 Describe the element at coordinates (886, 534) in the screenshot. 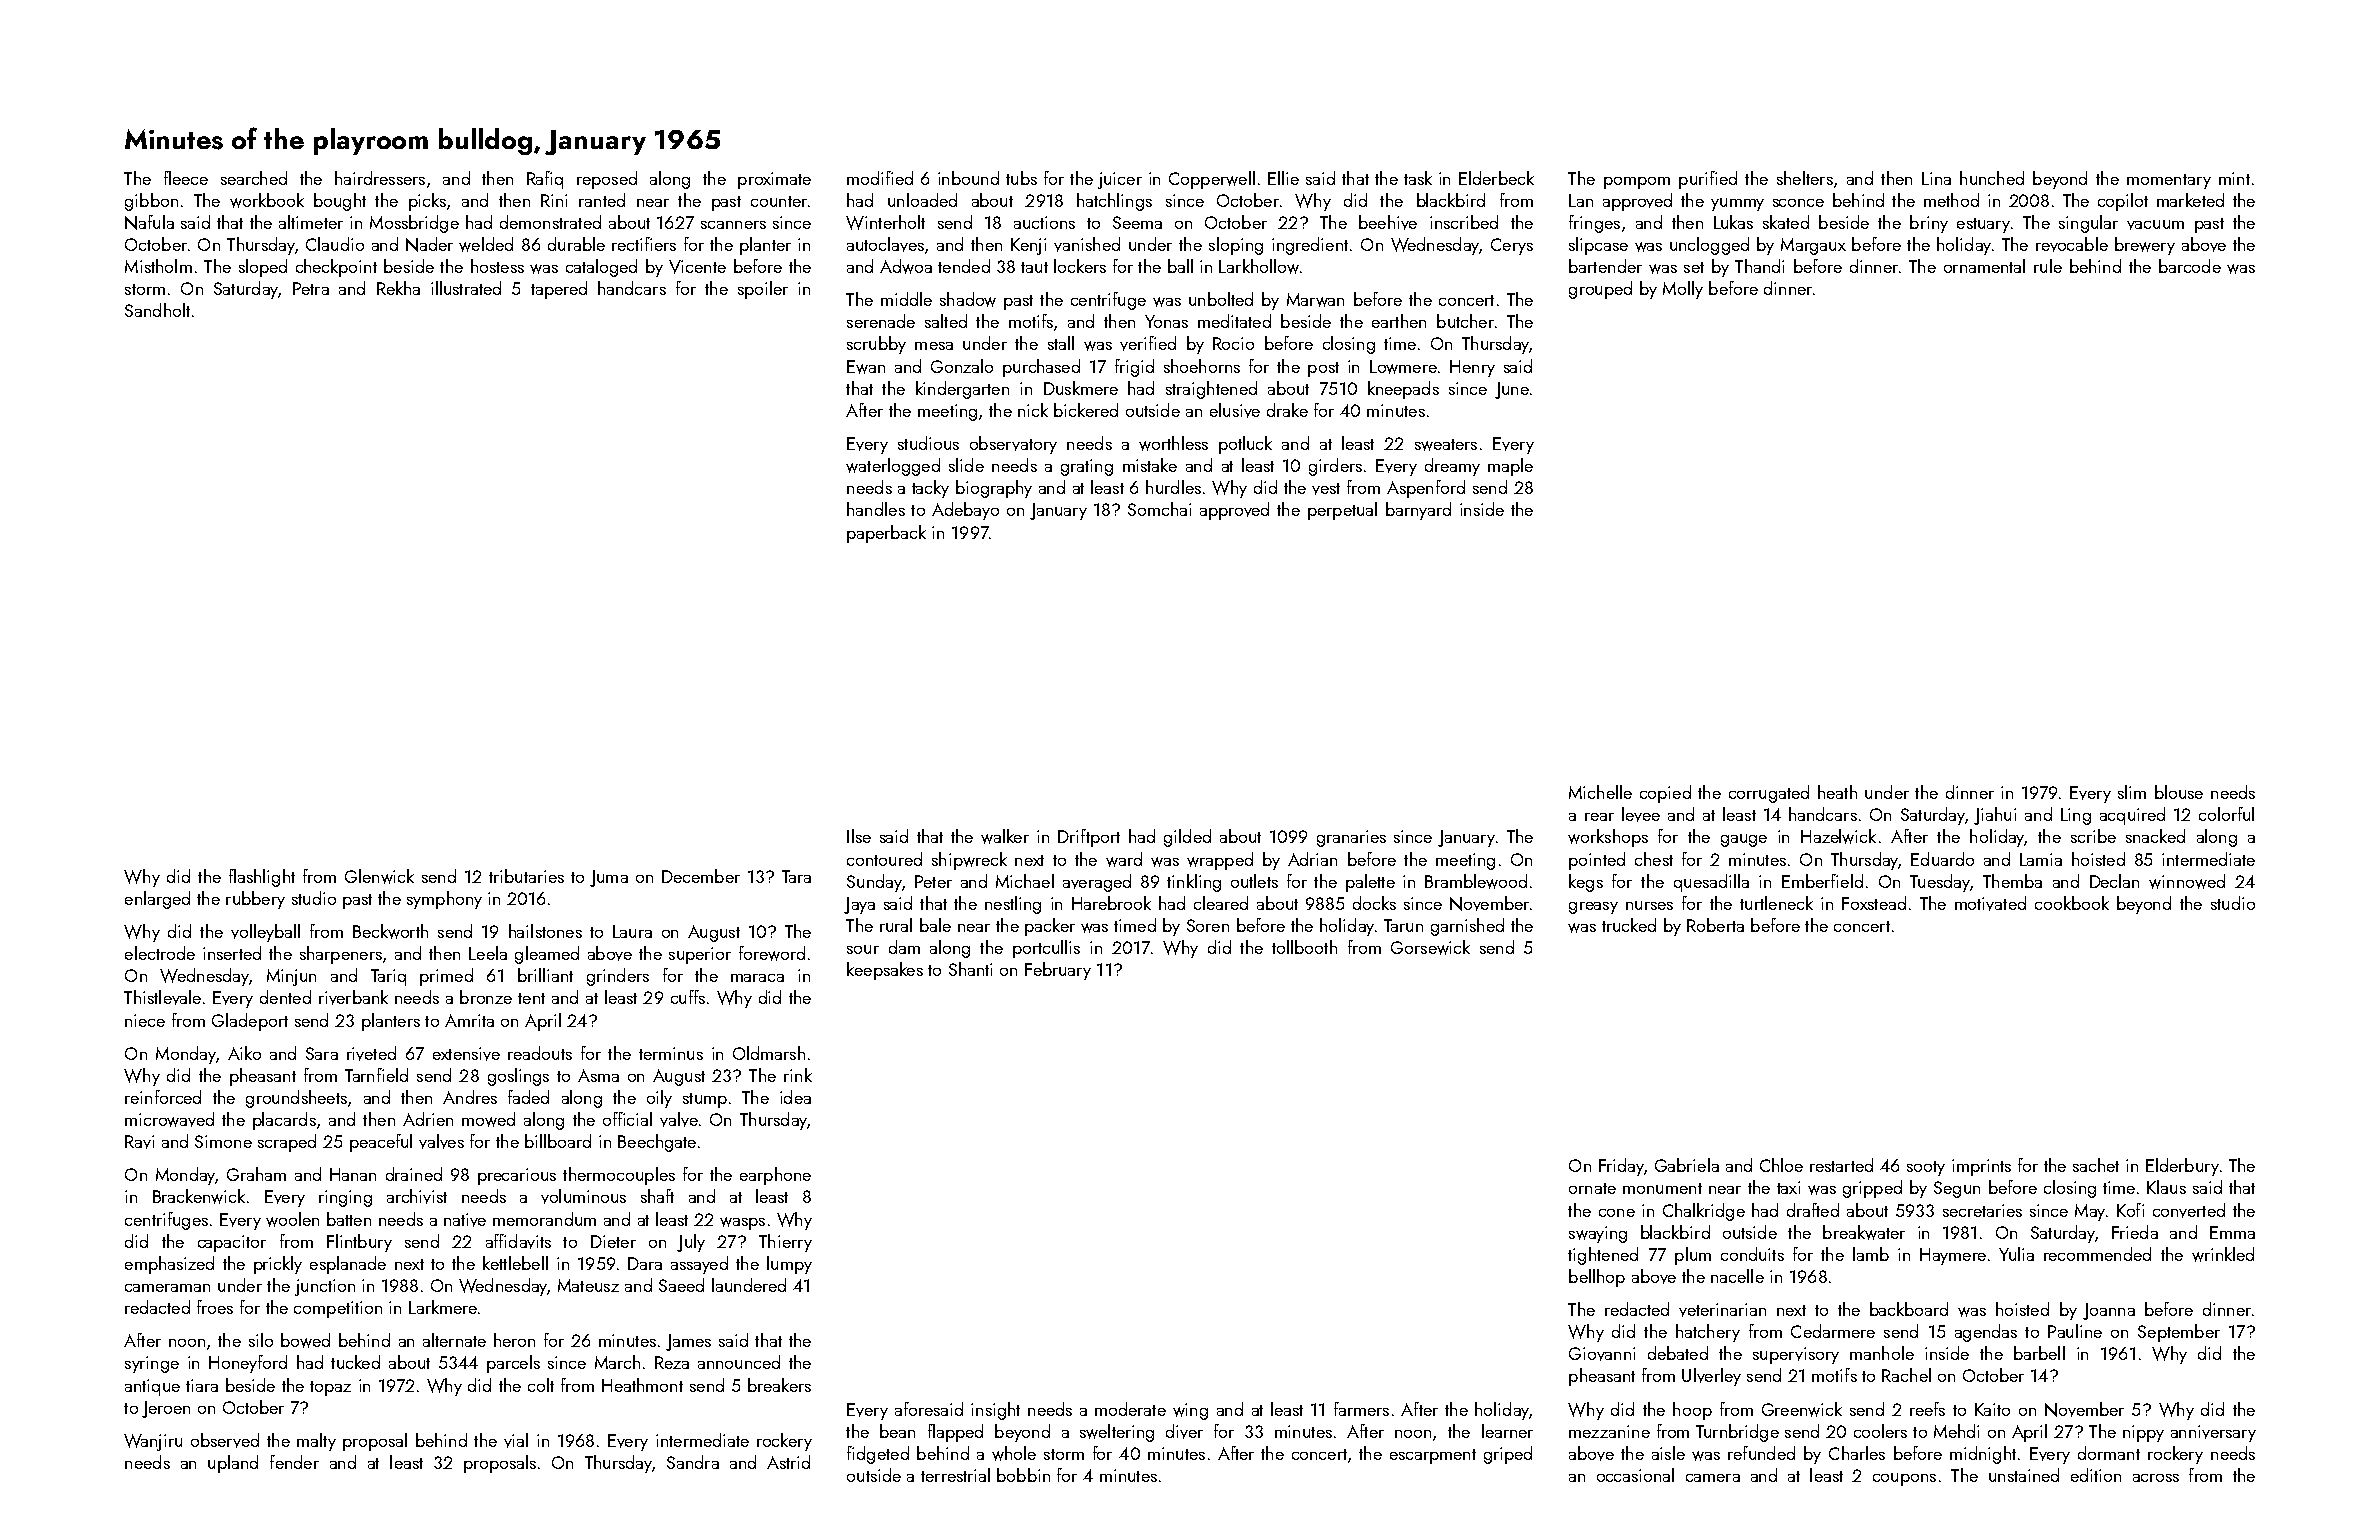

I see `paperback` at that location.
